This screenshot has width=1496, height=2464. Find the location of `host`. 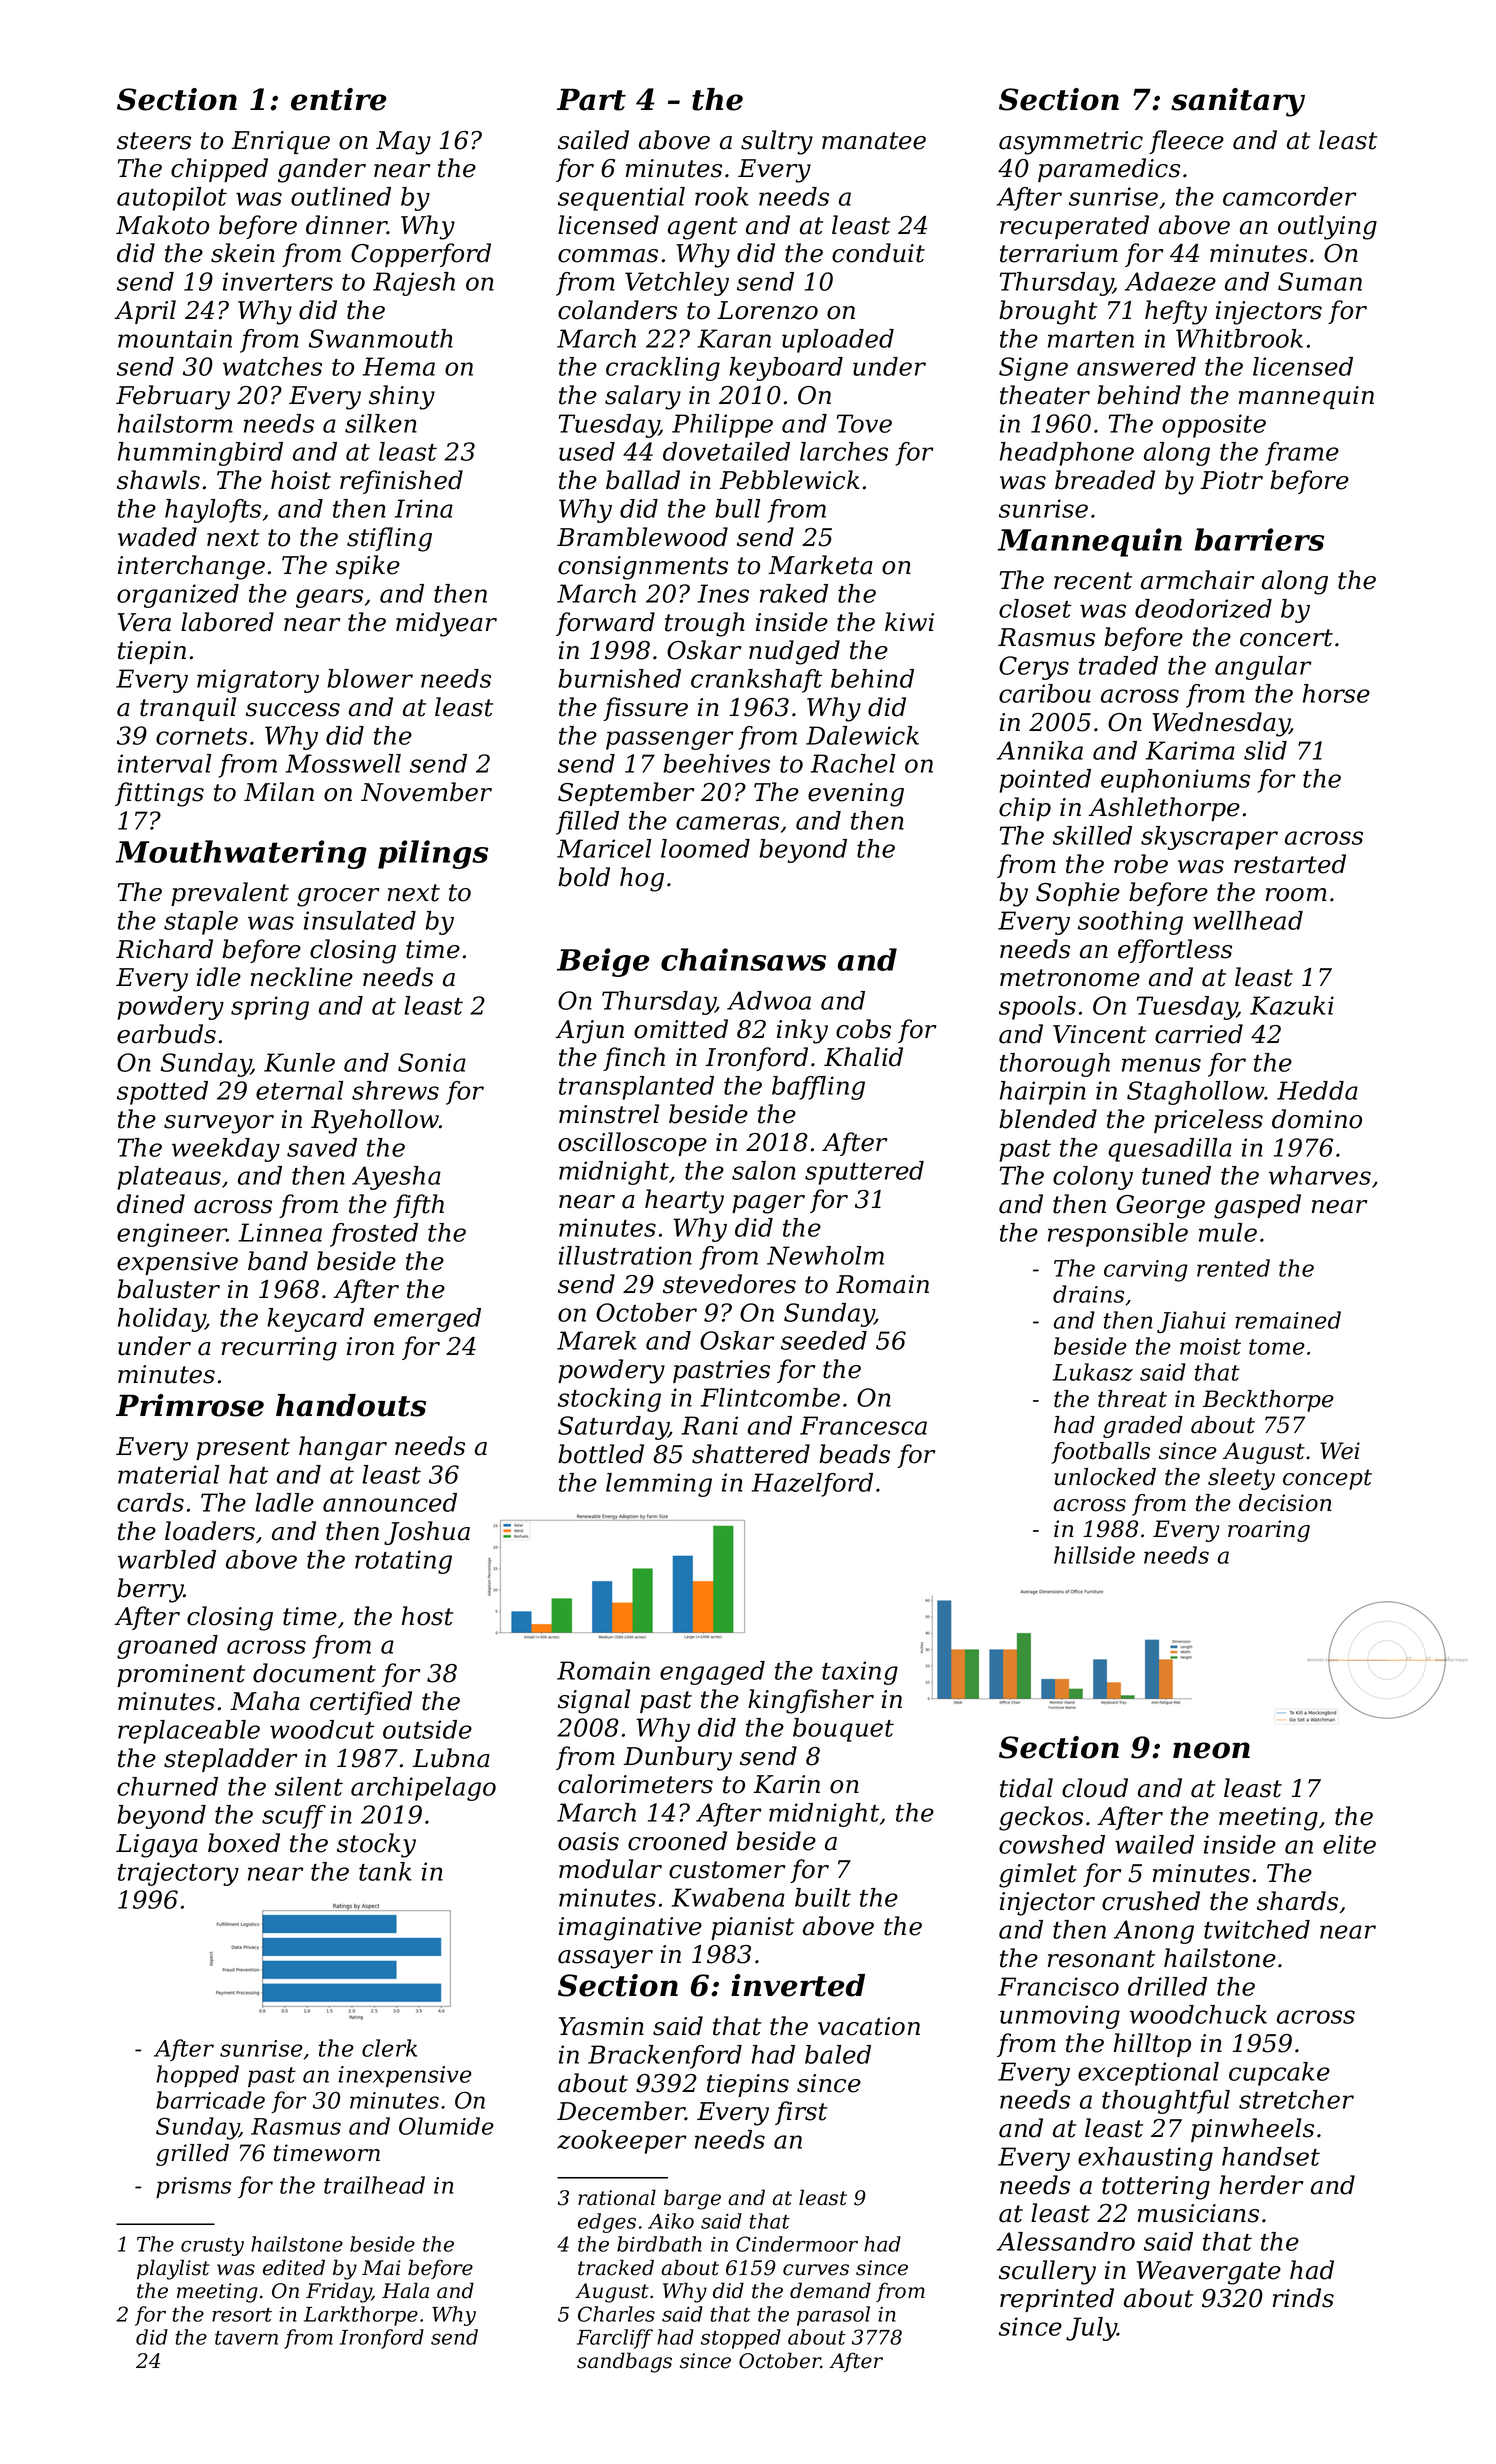

host is located at coordinates (427, 1616).
